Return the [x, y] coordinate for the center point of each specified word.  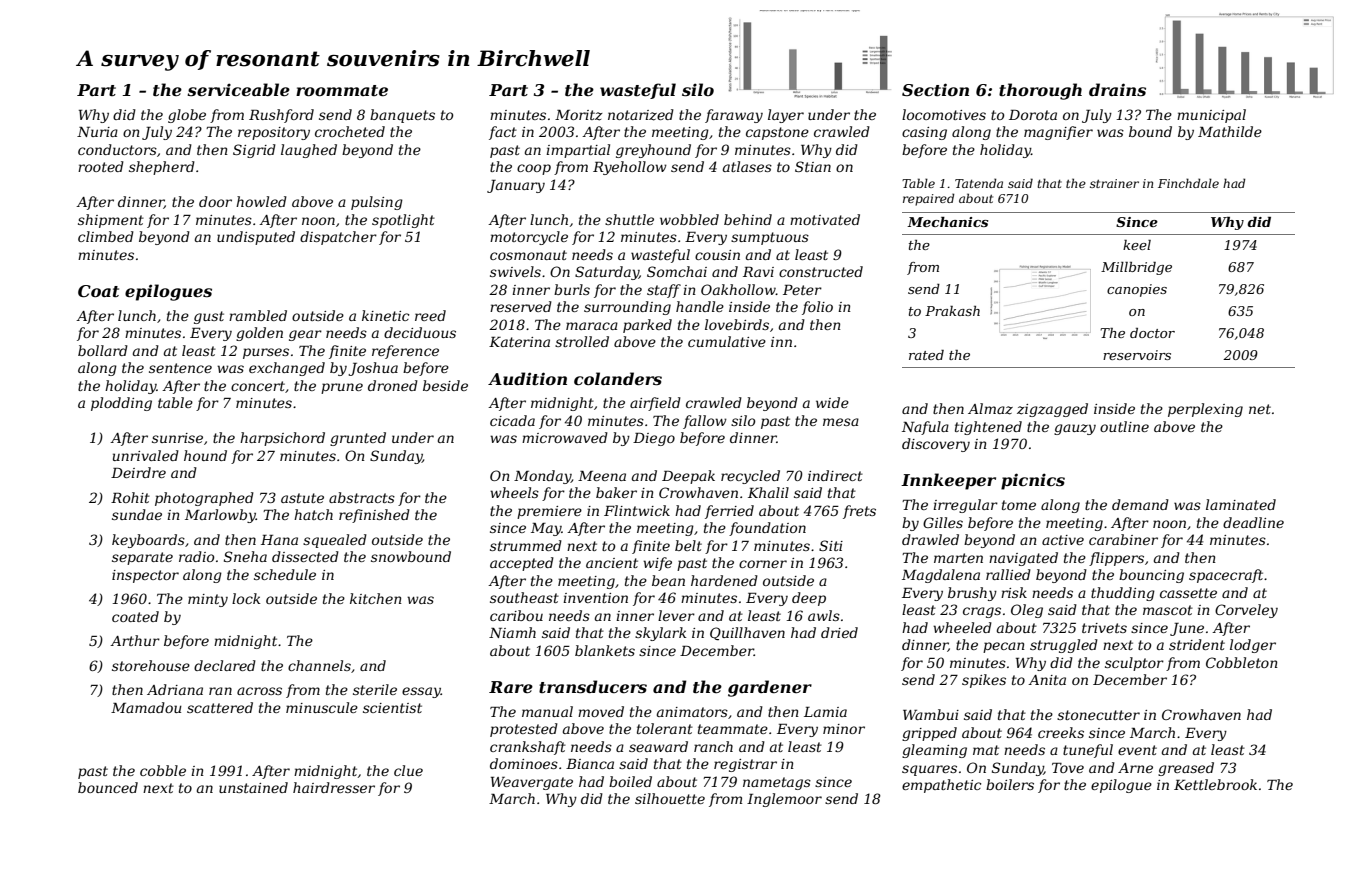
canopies [1137, 290]
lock [246, 598]
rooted [101, 166]
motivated [825, 219]
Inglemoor [784, 800]
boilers [1010, 784]
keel [1137, 245]
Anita [1047, 680]
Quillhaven [747, 633]
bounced [108, 787]
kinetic [385, 315]
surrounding [627, 308]
